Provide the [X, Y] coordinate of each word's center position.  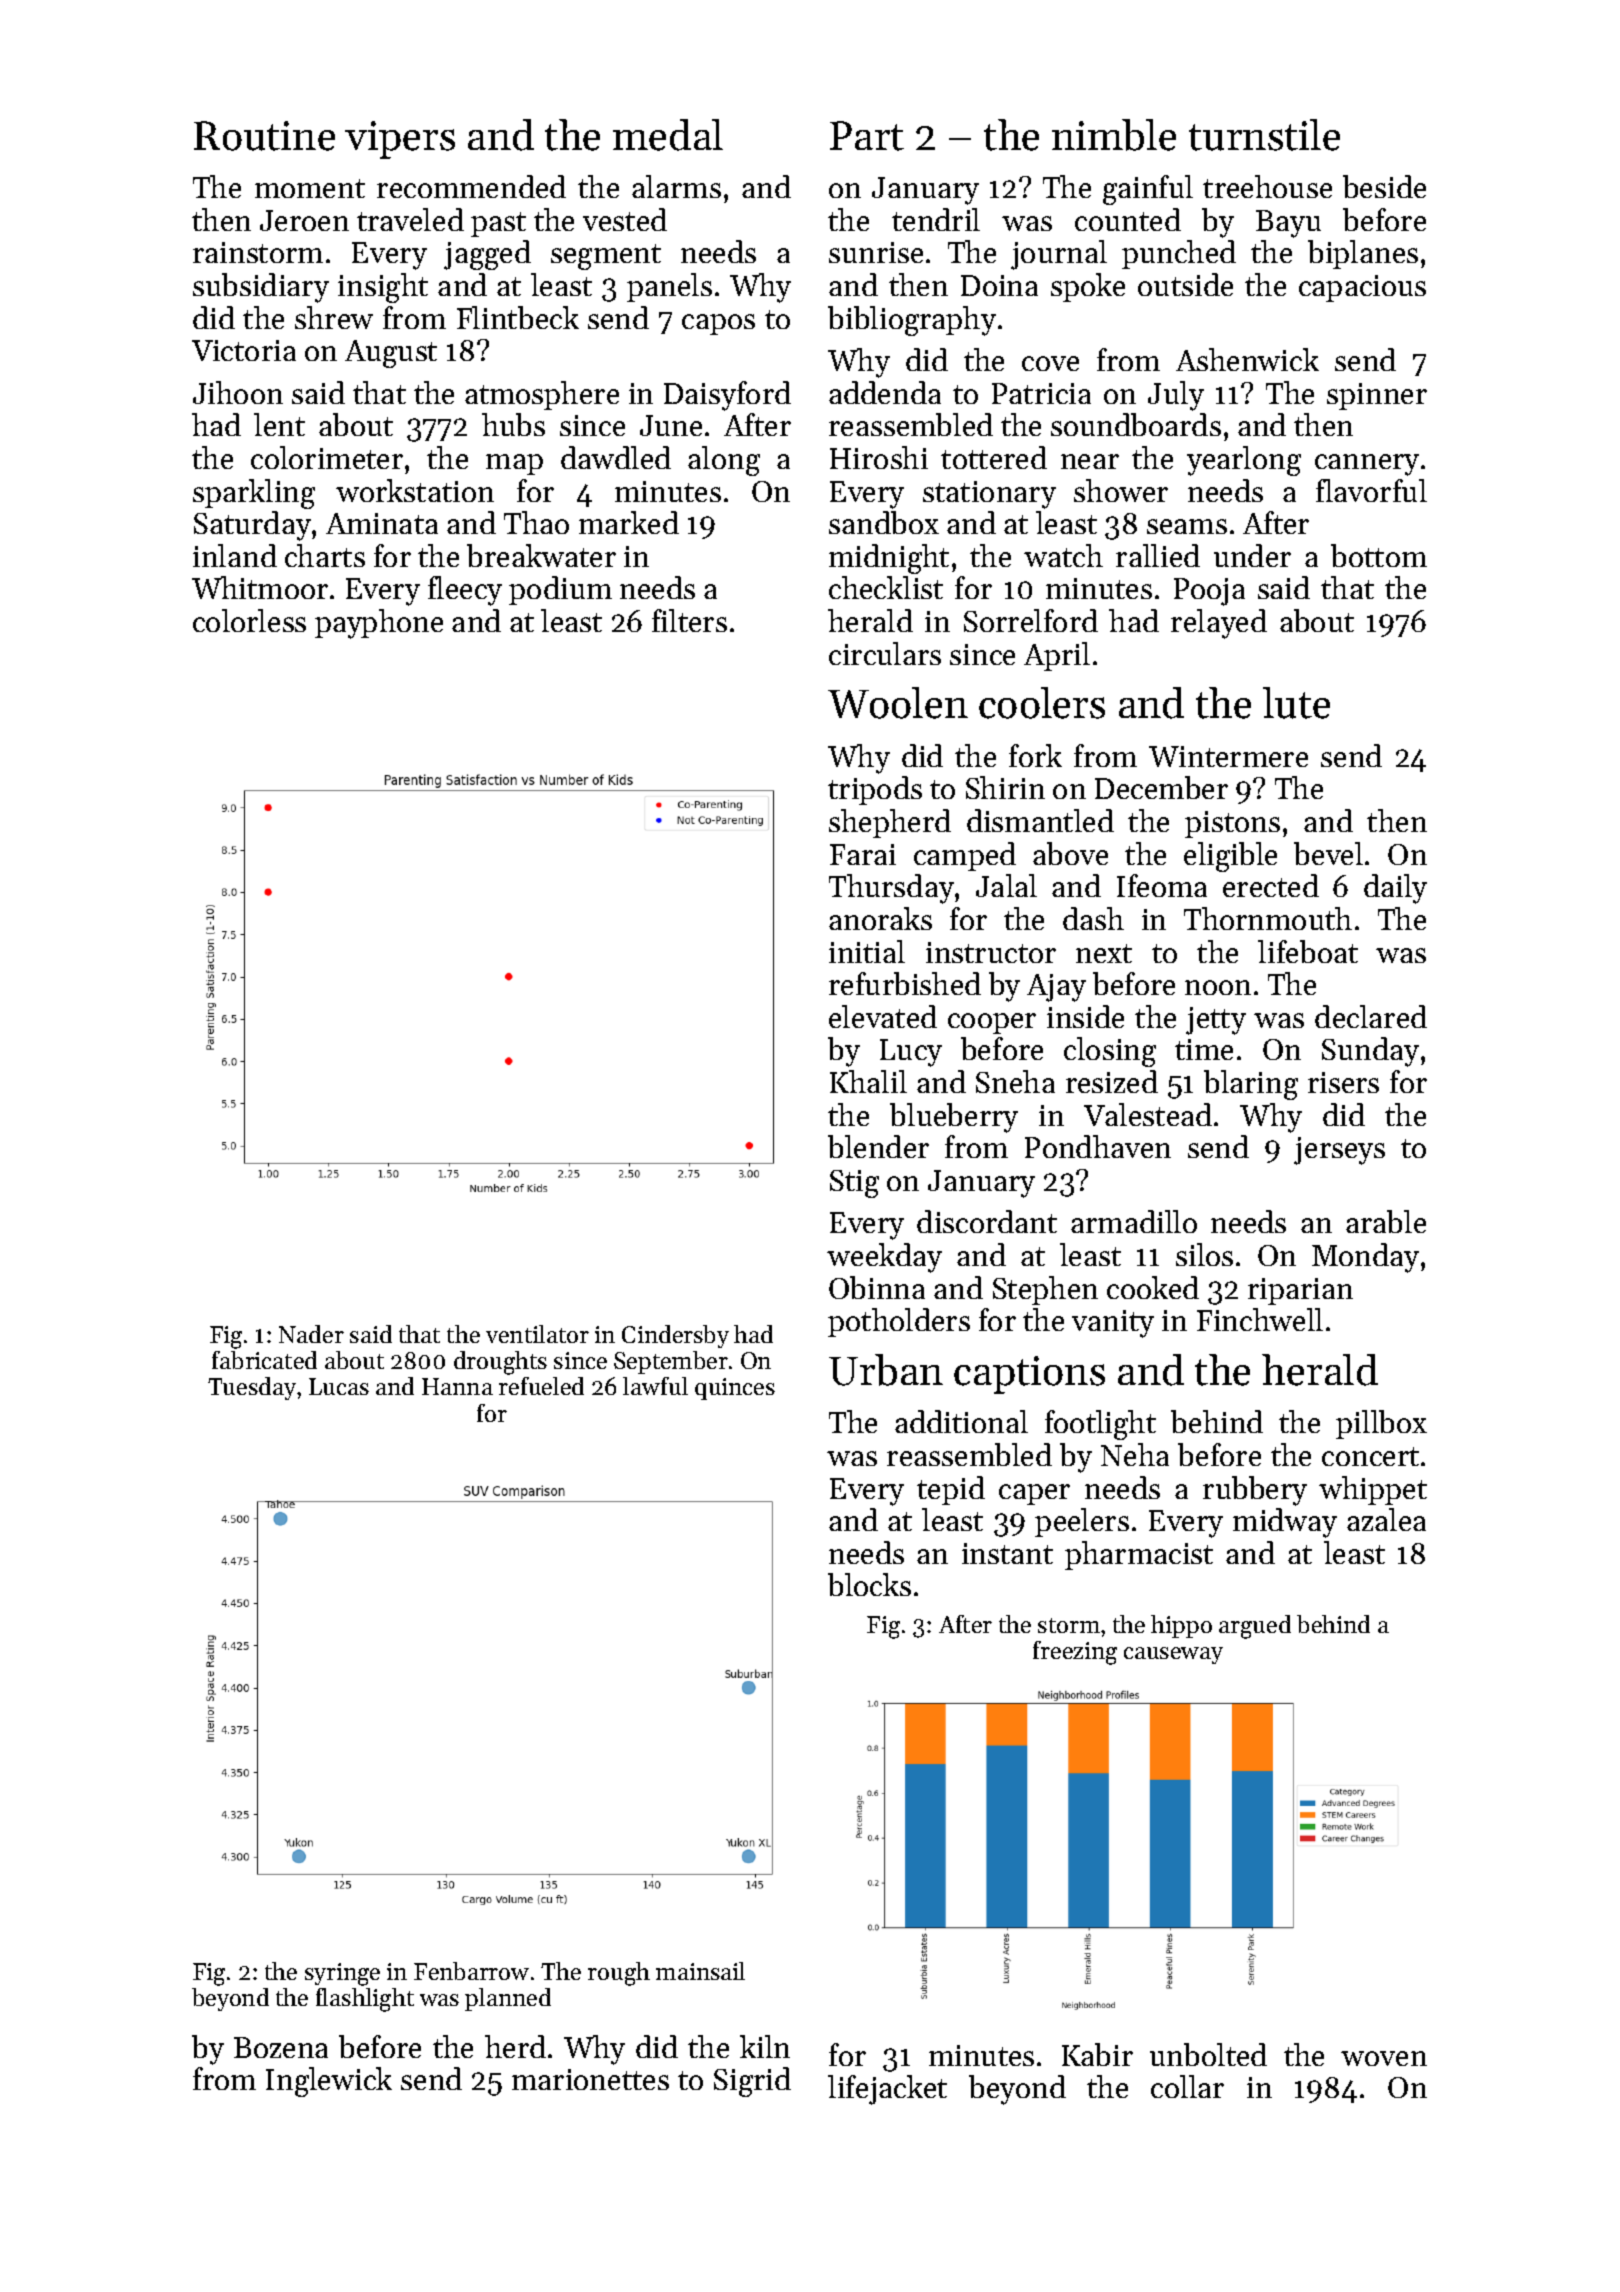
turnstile [1264, 135]
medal [668, 135]
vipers [400, 140]
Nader [311, 1334]
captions [1029, 1375]
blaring [1251, 1085]
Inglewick [329, 2082]
